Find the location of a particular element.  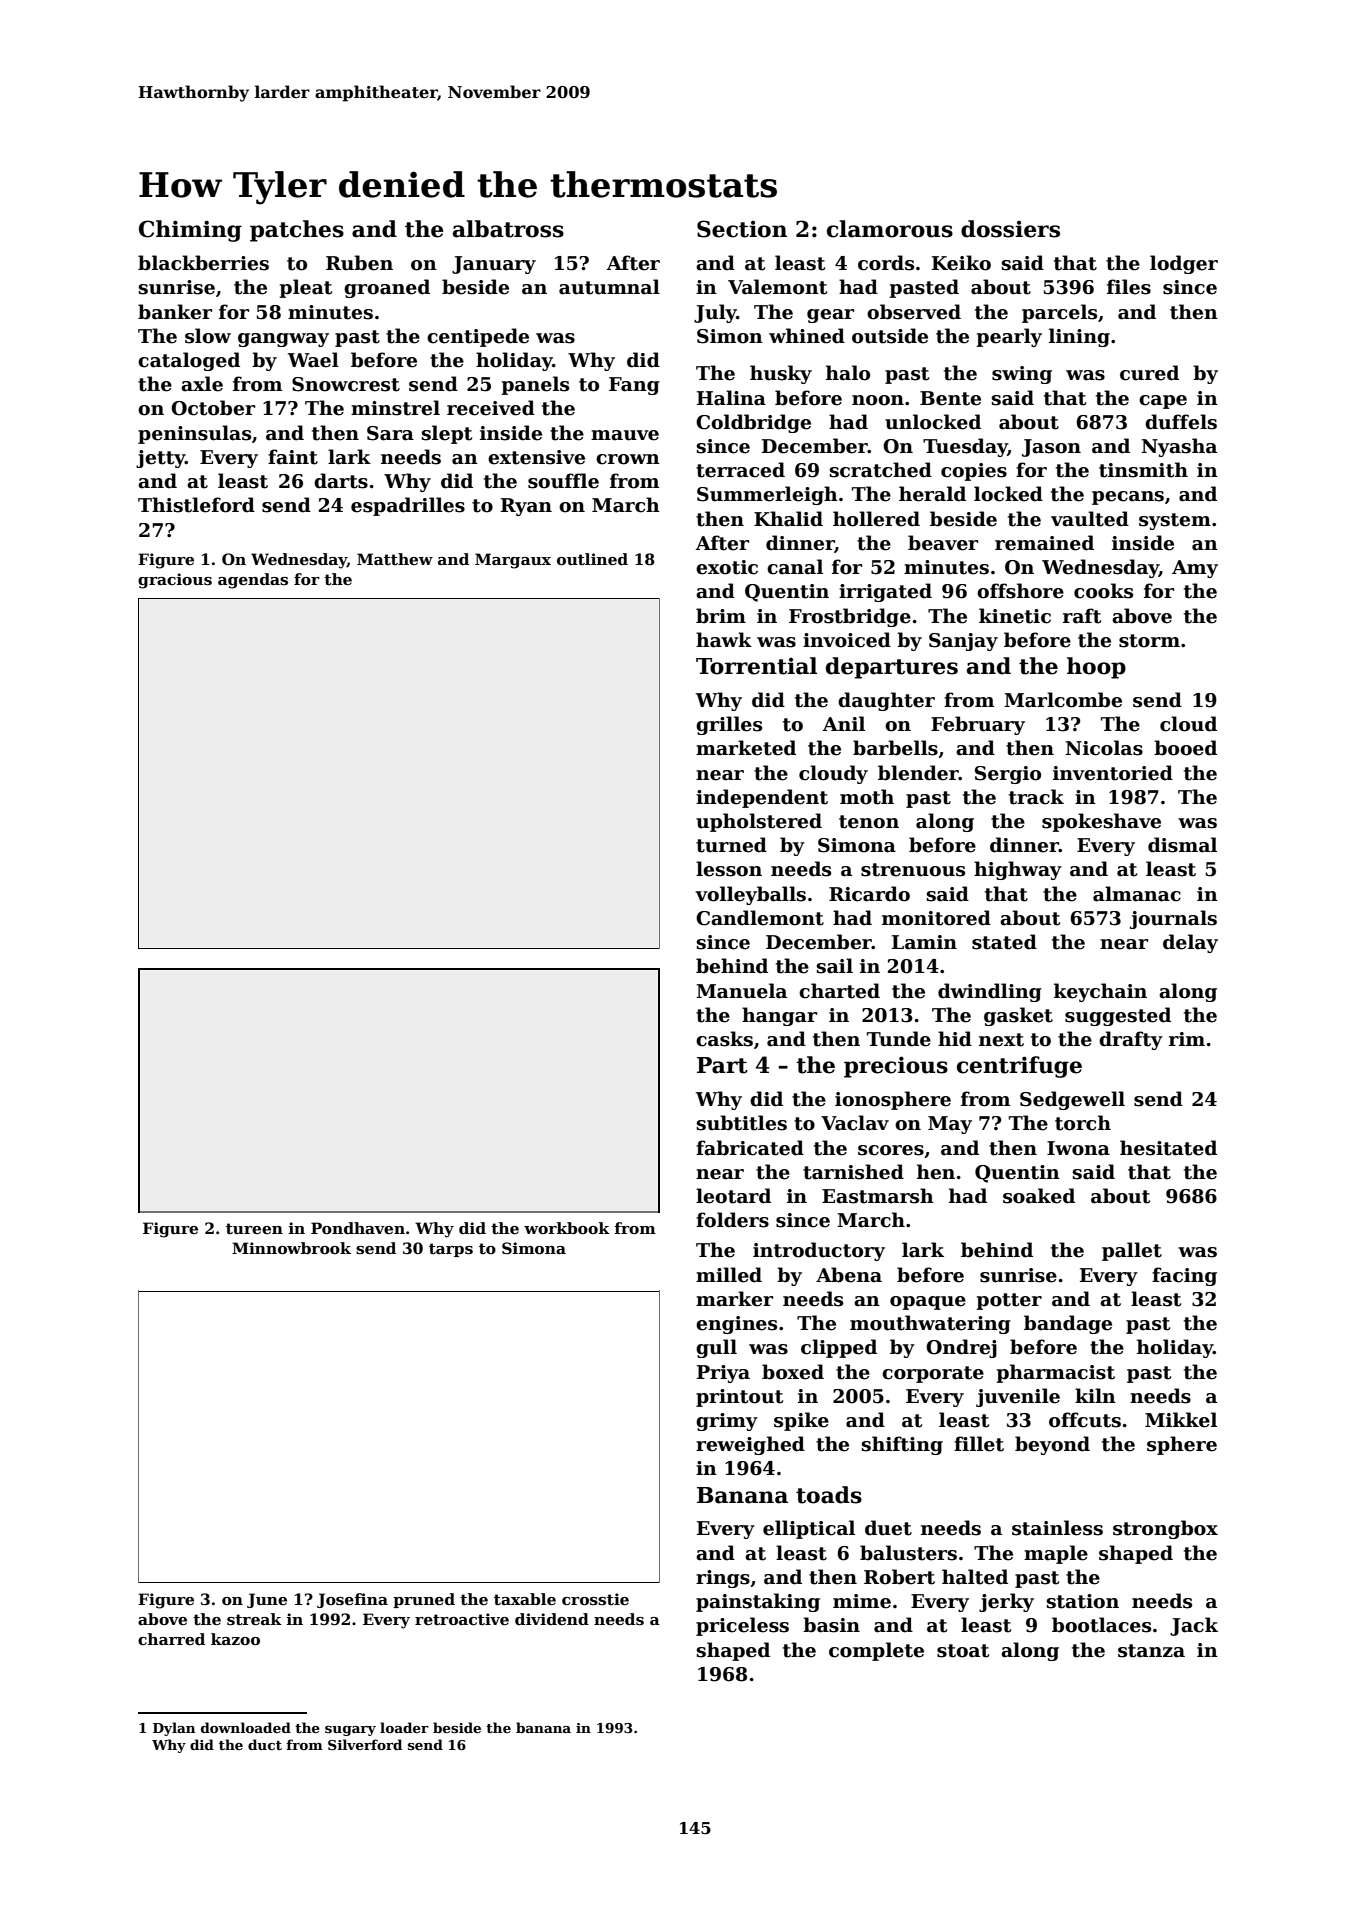

Section is located at coordinates (742, 229).
